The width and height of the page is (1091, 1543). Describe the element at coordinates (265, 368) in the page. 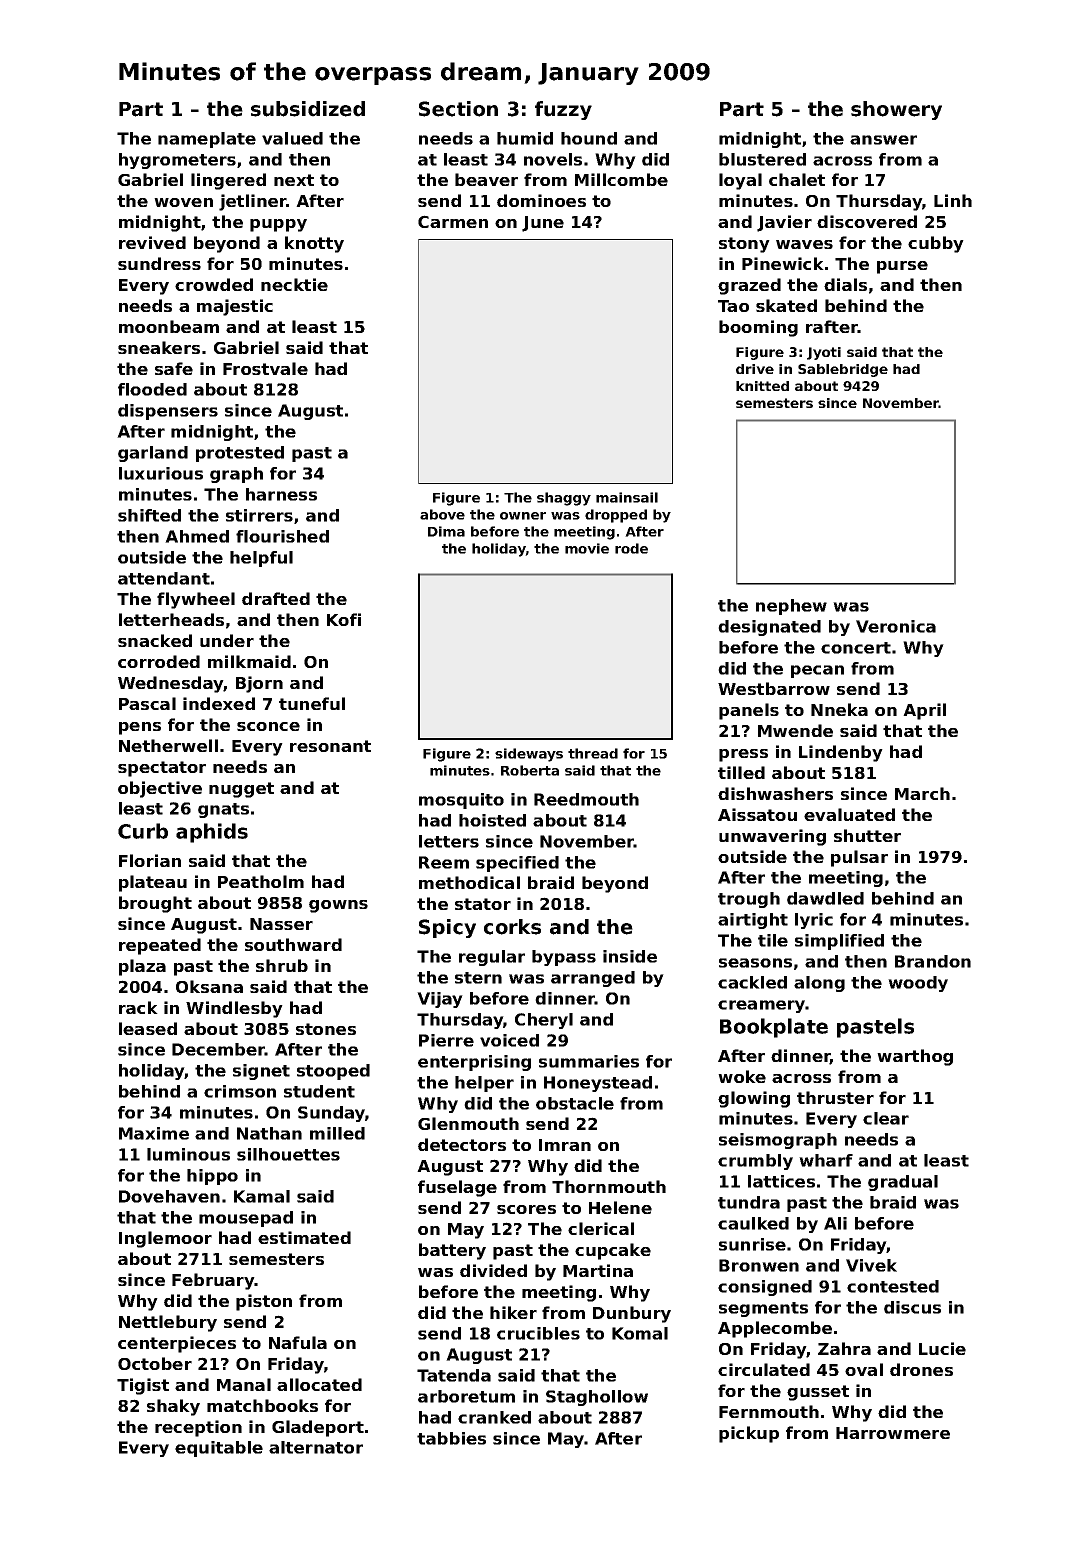

I see `Frostvale` at that location.
